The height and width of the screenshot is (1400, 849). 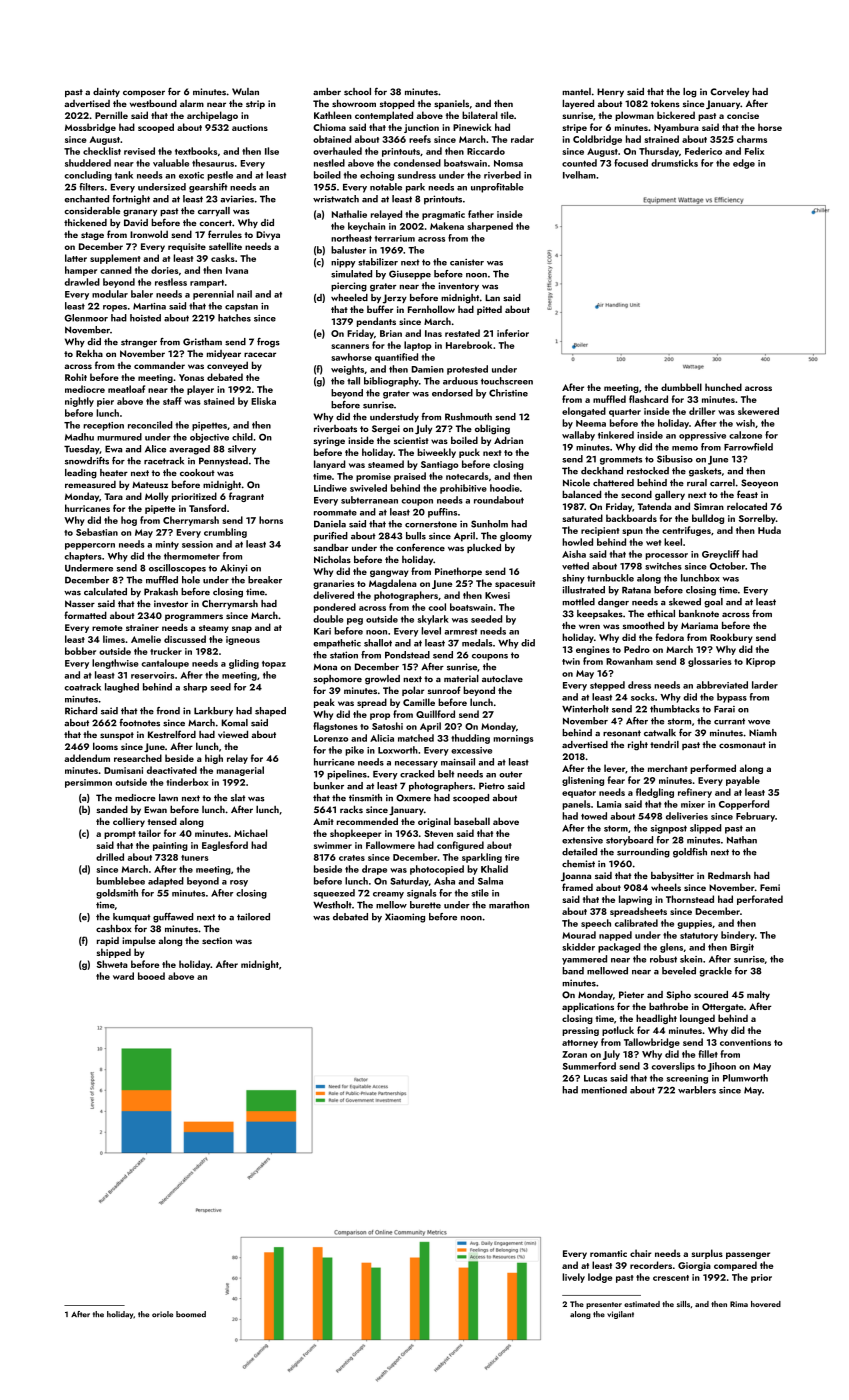 I want to click on hog, so click(x=129, y=521).
